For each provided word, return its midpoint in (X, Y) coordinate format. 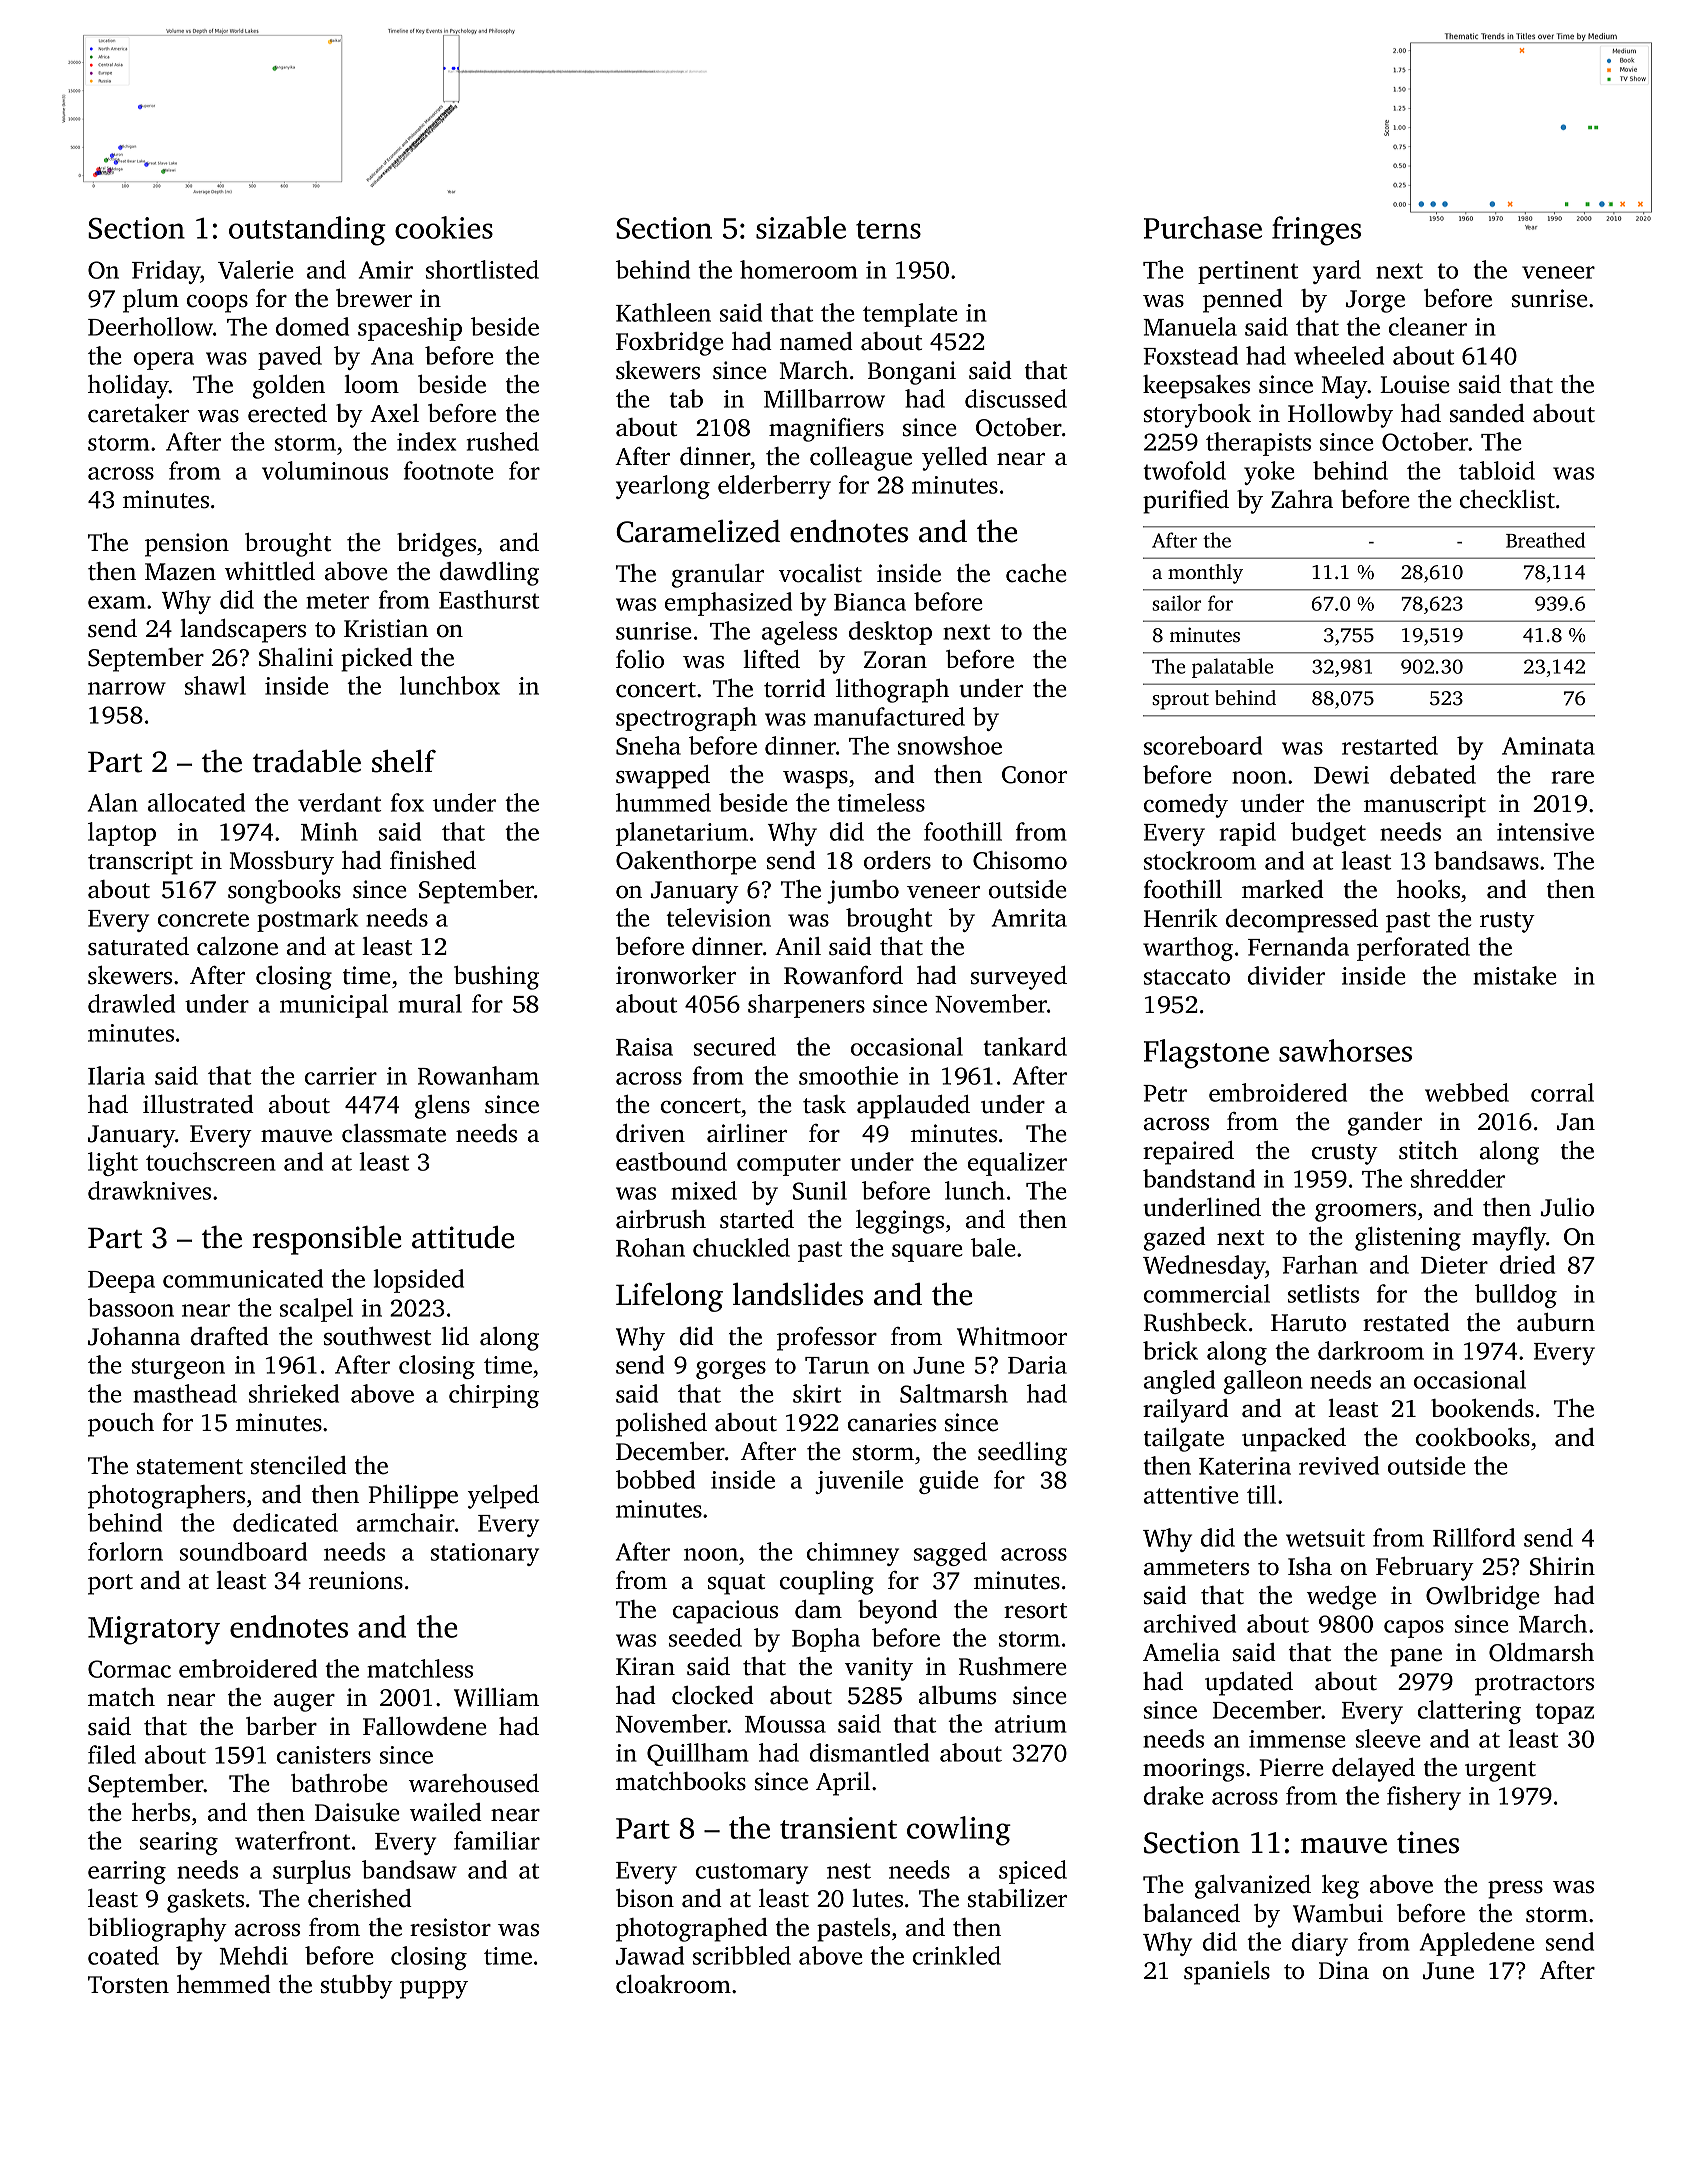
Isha (1310, 1566)
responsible (327, 1240)
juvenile (859, 1482)
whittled (270, 571)
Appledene (1477, 1944)
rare (1573, 777)
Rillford (1474, 1537)
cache (1036, 573)
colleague (861, 459)
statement (190, 1467)
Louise (1415, 384)
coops (217, 304)
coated (123, 1955)
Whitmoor (1012, 1336)
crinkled (957, 1955)
